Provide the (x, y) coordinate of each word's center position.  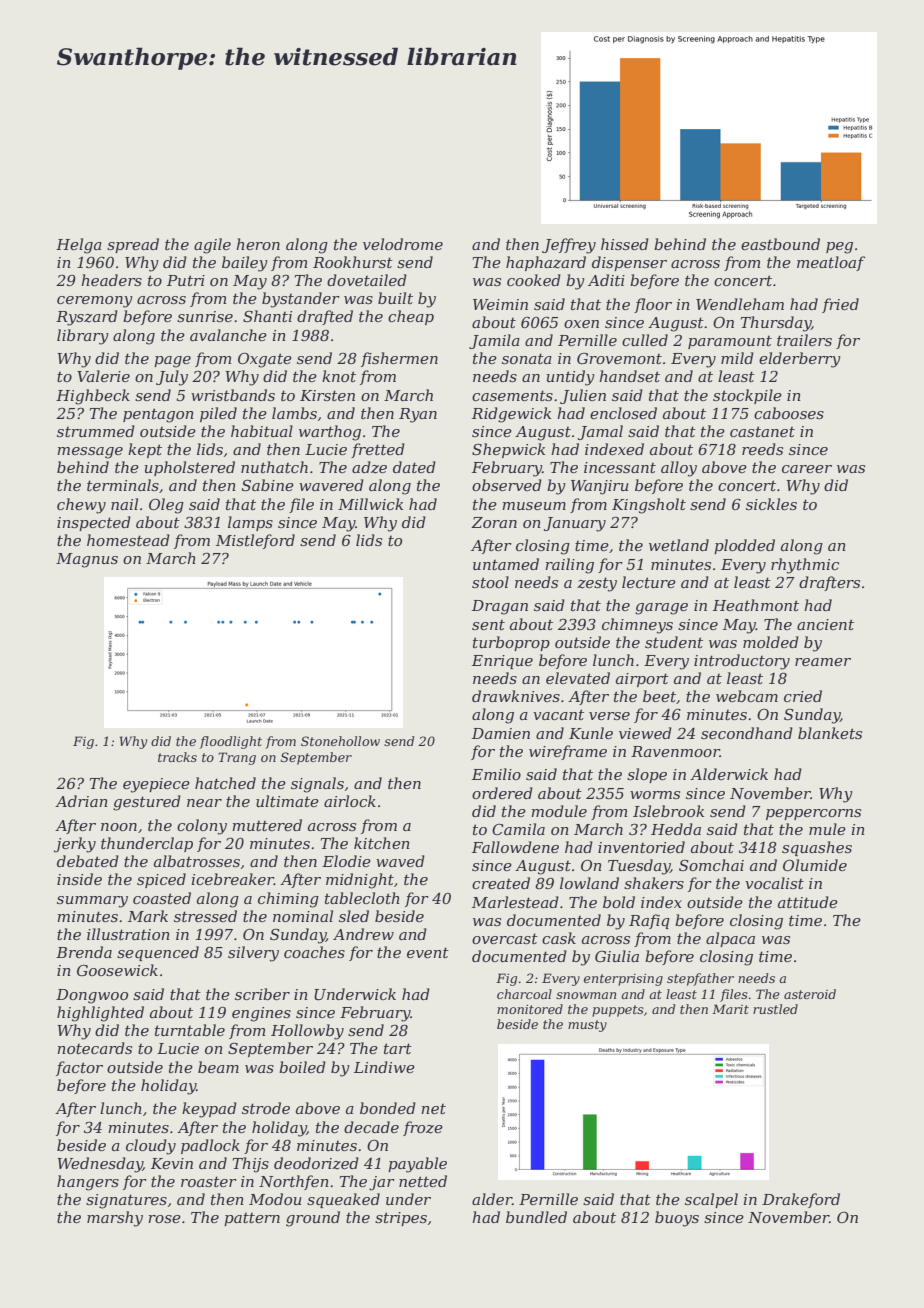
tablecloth (362, 898)
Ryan (418, 415)
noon (119, 827)
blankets (830, 733)
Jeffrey (569, 246)
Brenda (84, 952)
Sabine (268, 485)
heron (258, 244)
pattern (252, 1219)
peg (839, 248)
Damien (501, 733)
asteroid (810, 994)
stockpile (747, 396)
